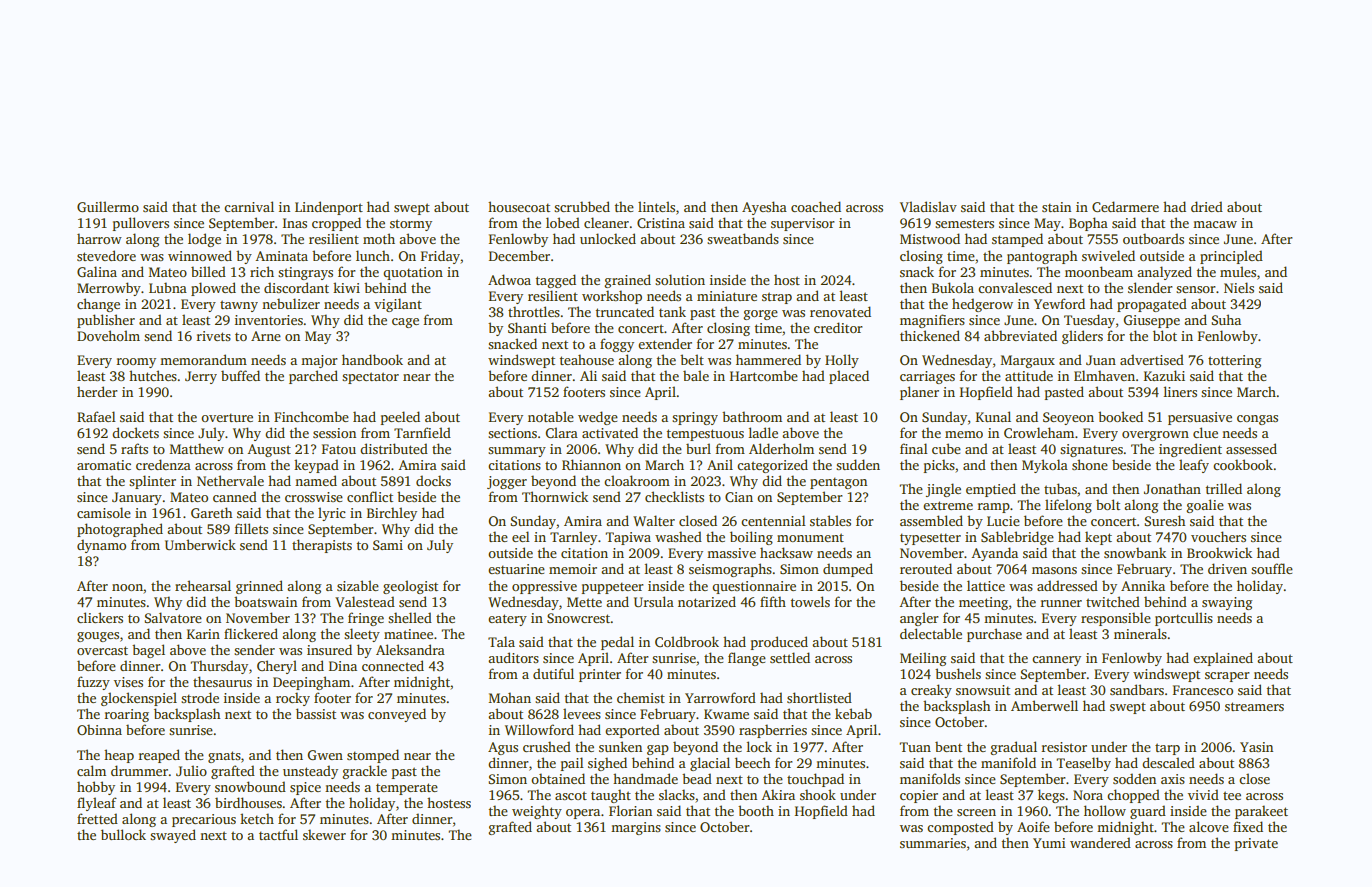  I want to click on towels, so click(810, 601).
